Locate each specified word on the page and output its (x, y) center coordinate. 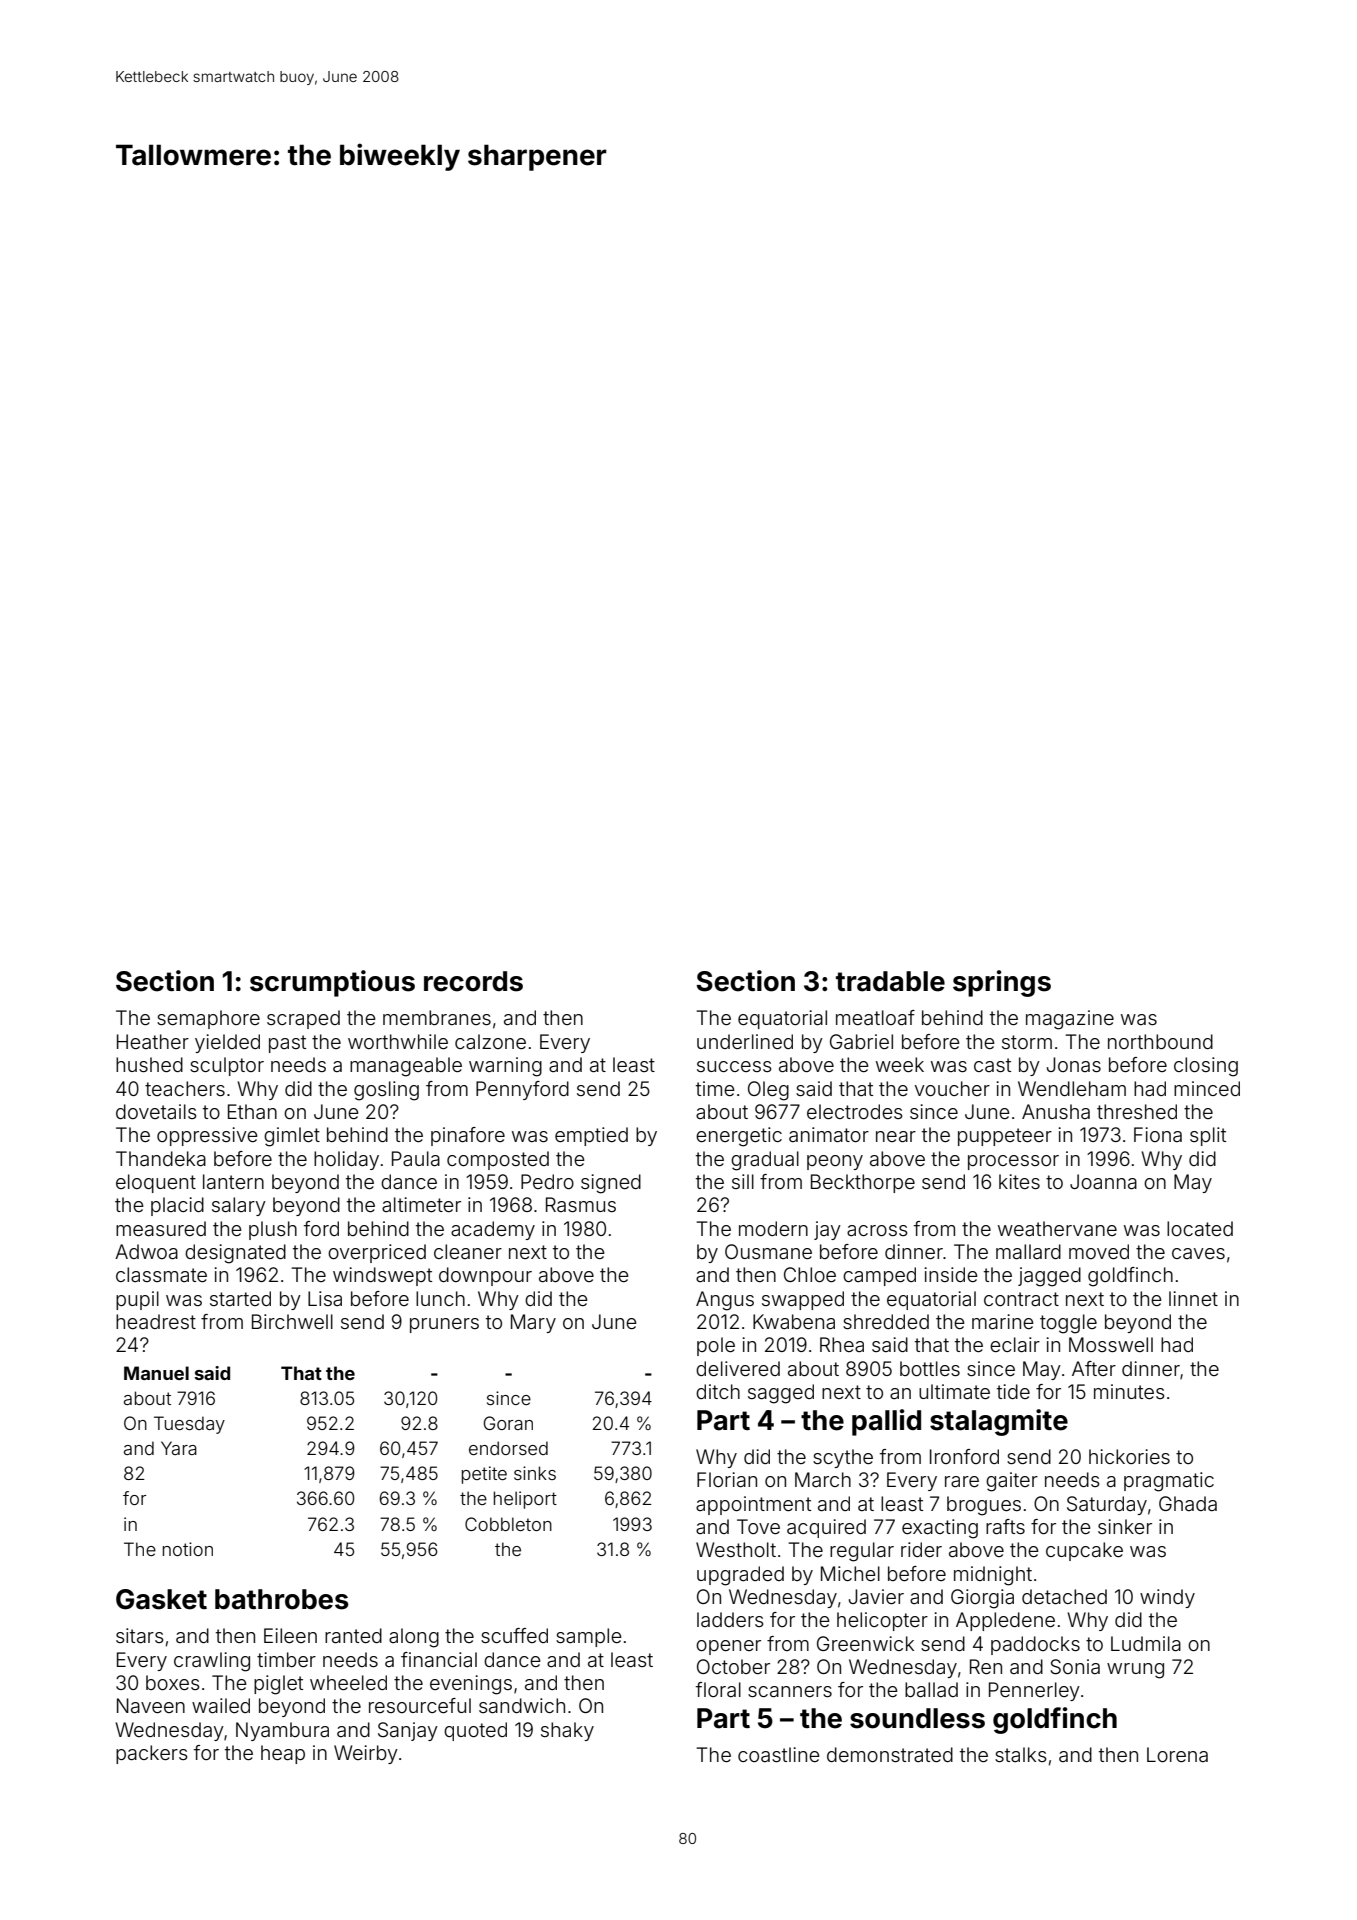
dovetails (156, 1111)
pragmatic (1169, 1482)
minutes (1129, 1391)
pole (716, 1346)
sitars (139, 1635)
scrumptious (332, 983)
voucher (952, 1088)
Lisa (325, 1298)
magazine (1070, 1020)
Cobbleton (508, 1524)
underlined (745, 1041)
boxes (172, 1682)
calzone (490, 1041)
